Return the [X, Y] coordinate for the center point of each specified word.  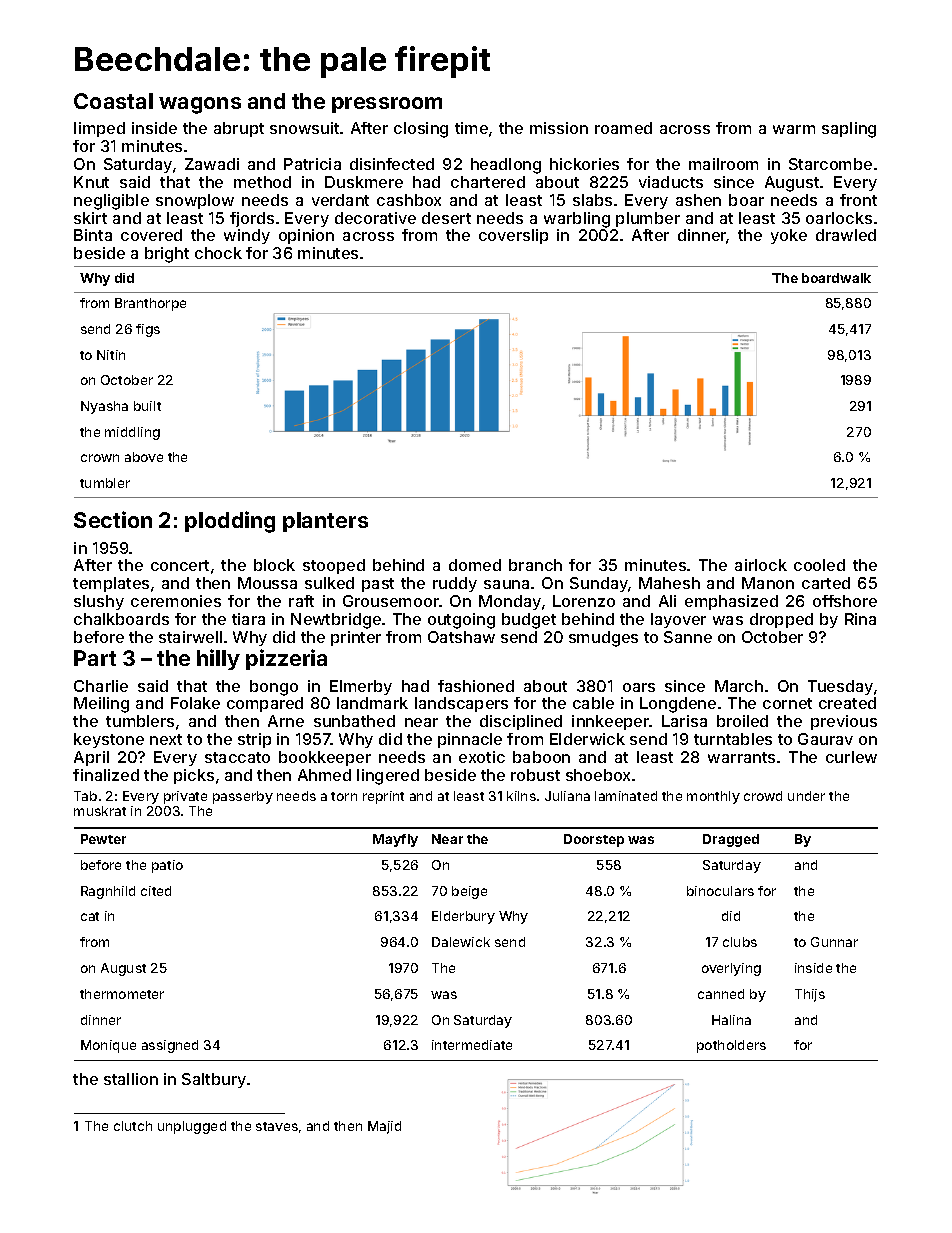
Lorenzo [584, 601]
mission [559, 128]
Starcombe [830, 164]
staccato [237, 757]
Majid [384, 1127]
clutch [133, 1126]
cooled [819, 565]
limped [99, 129]
